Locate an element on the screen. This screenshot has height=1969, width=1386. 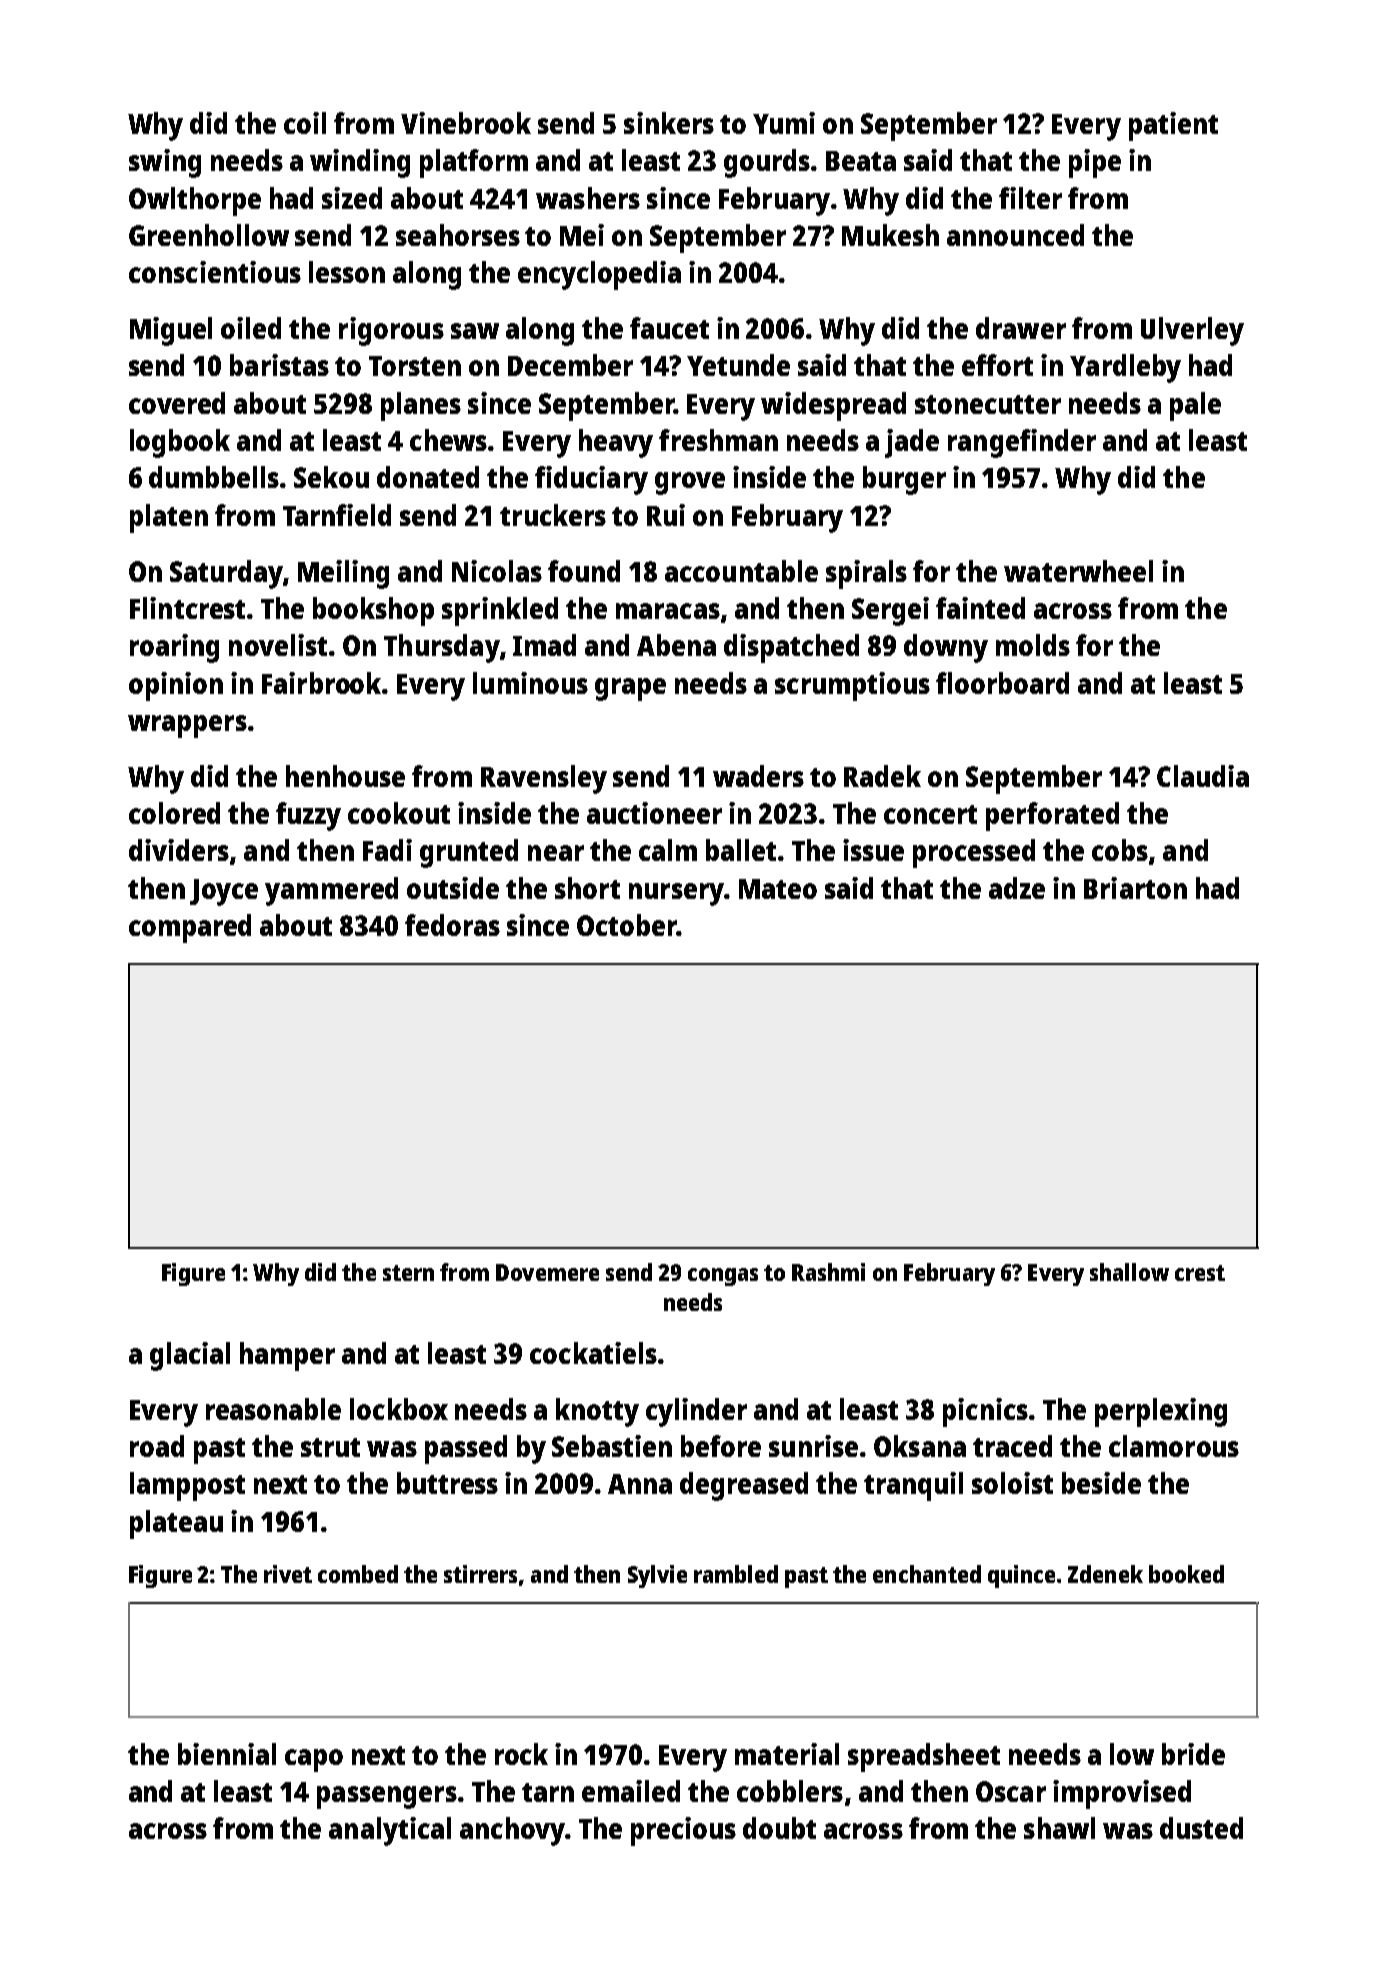
sinkers is located at coordinates (669, 123).
